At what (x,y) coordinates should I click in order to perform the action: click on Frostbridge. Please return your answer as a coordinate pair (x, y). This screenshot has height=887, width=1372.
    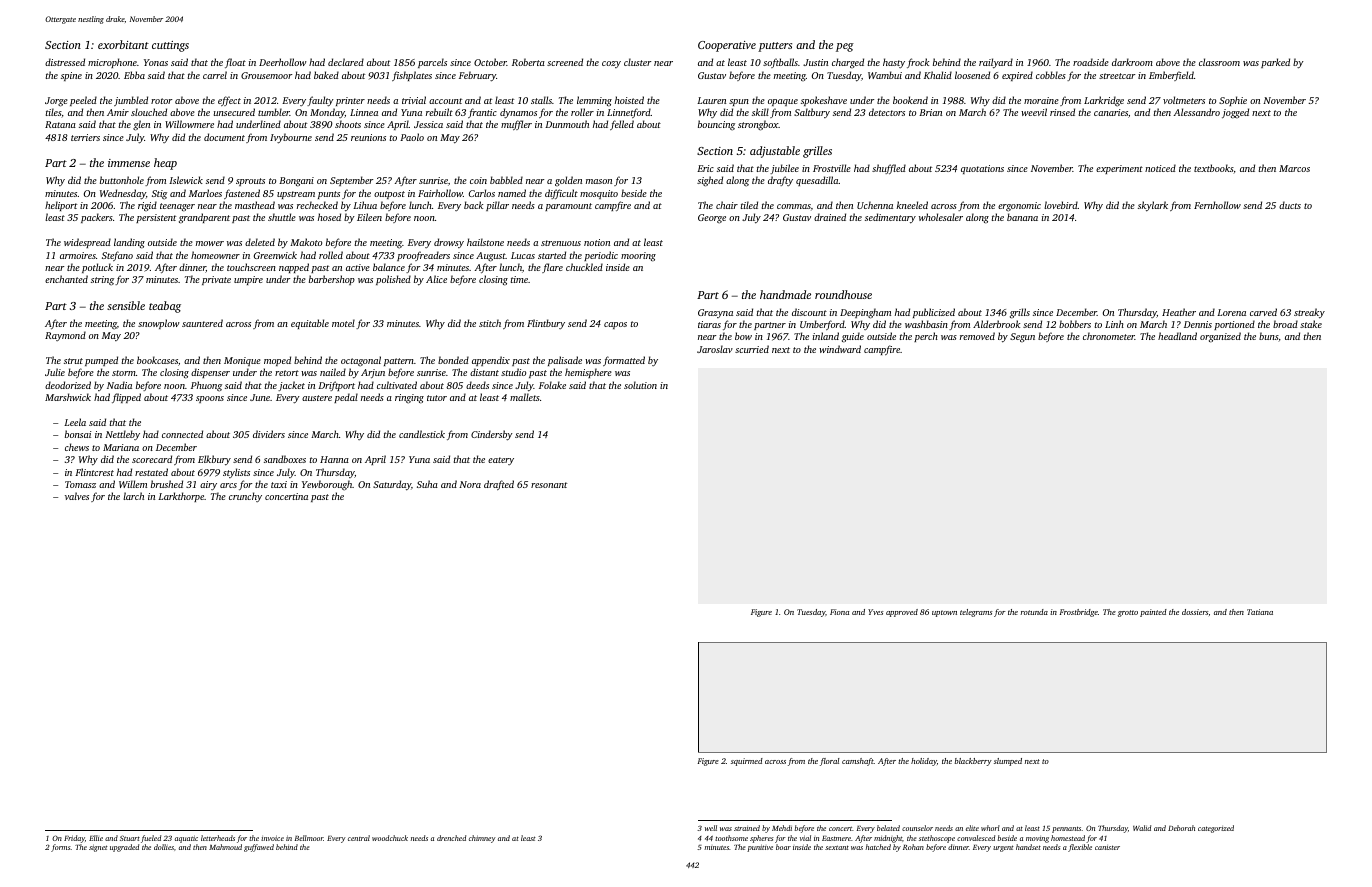
    Looking at the image, I should click on (1079, 613).
